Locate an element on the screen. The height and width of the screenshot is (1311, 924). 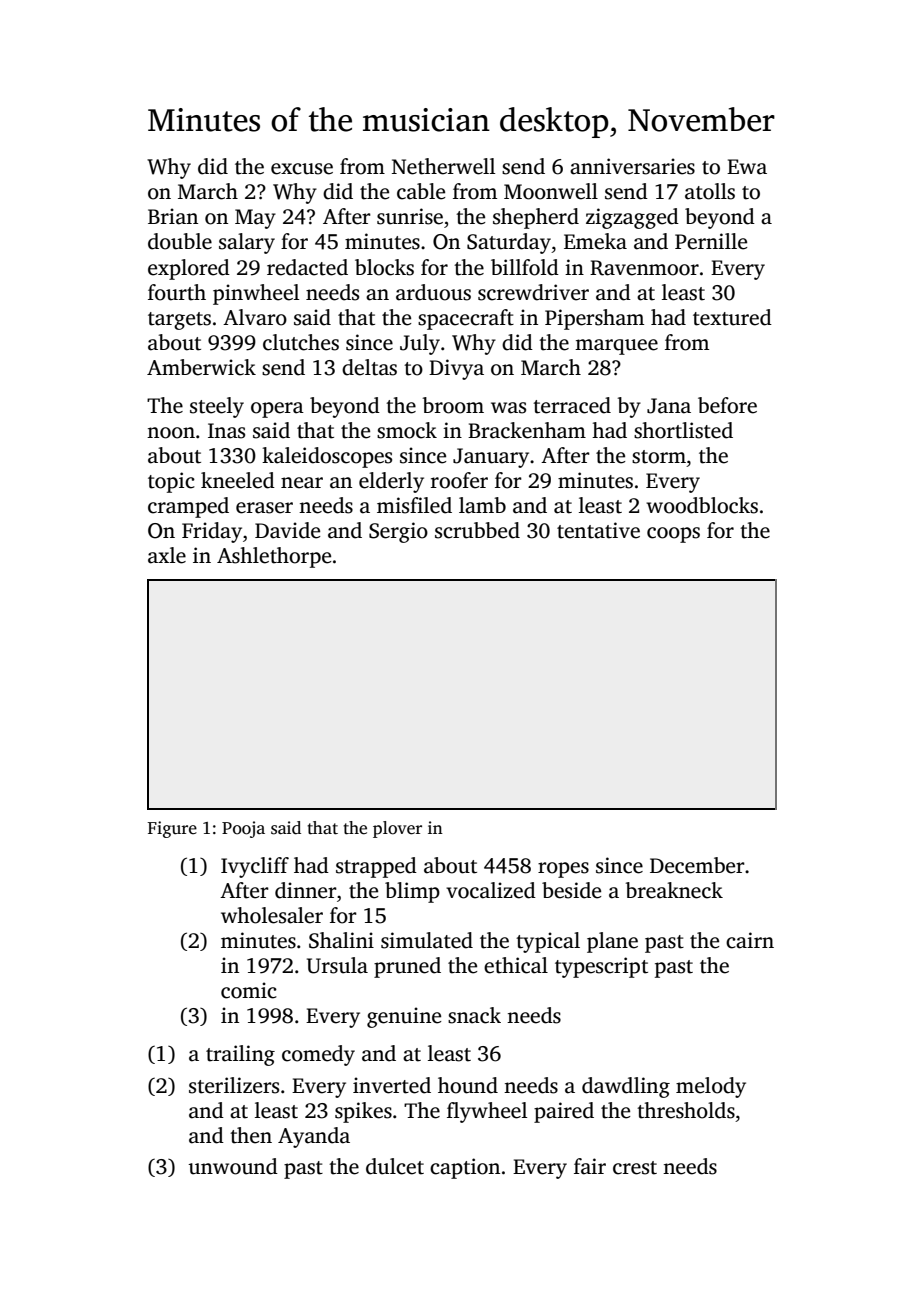
Netherwell is located at coordinates (443, 166).
